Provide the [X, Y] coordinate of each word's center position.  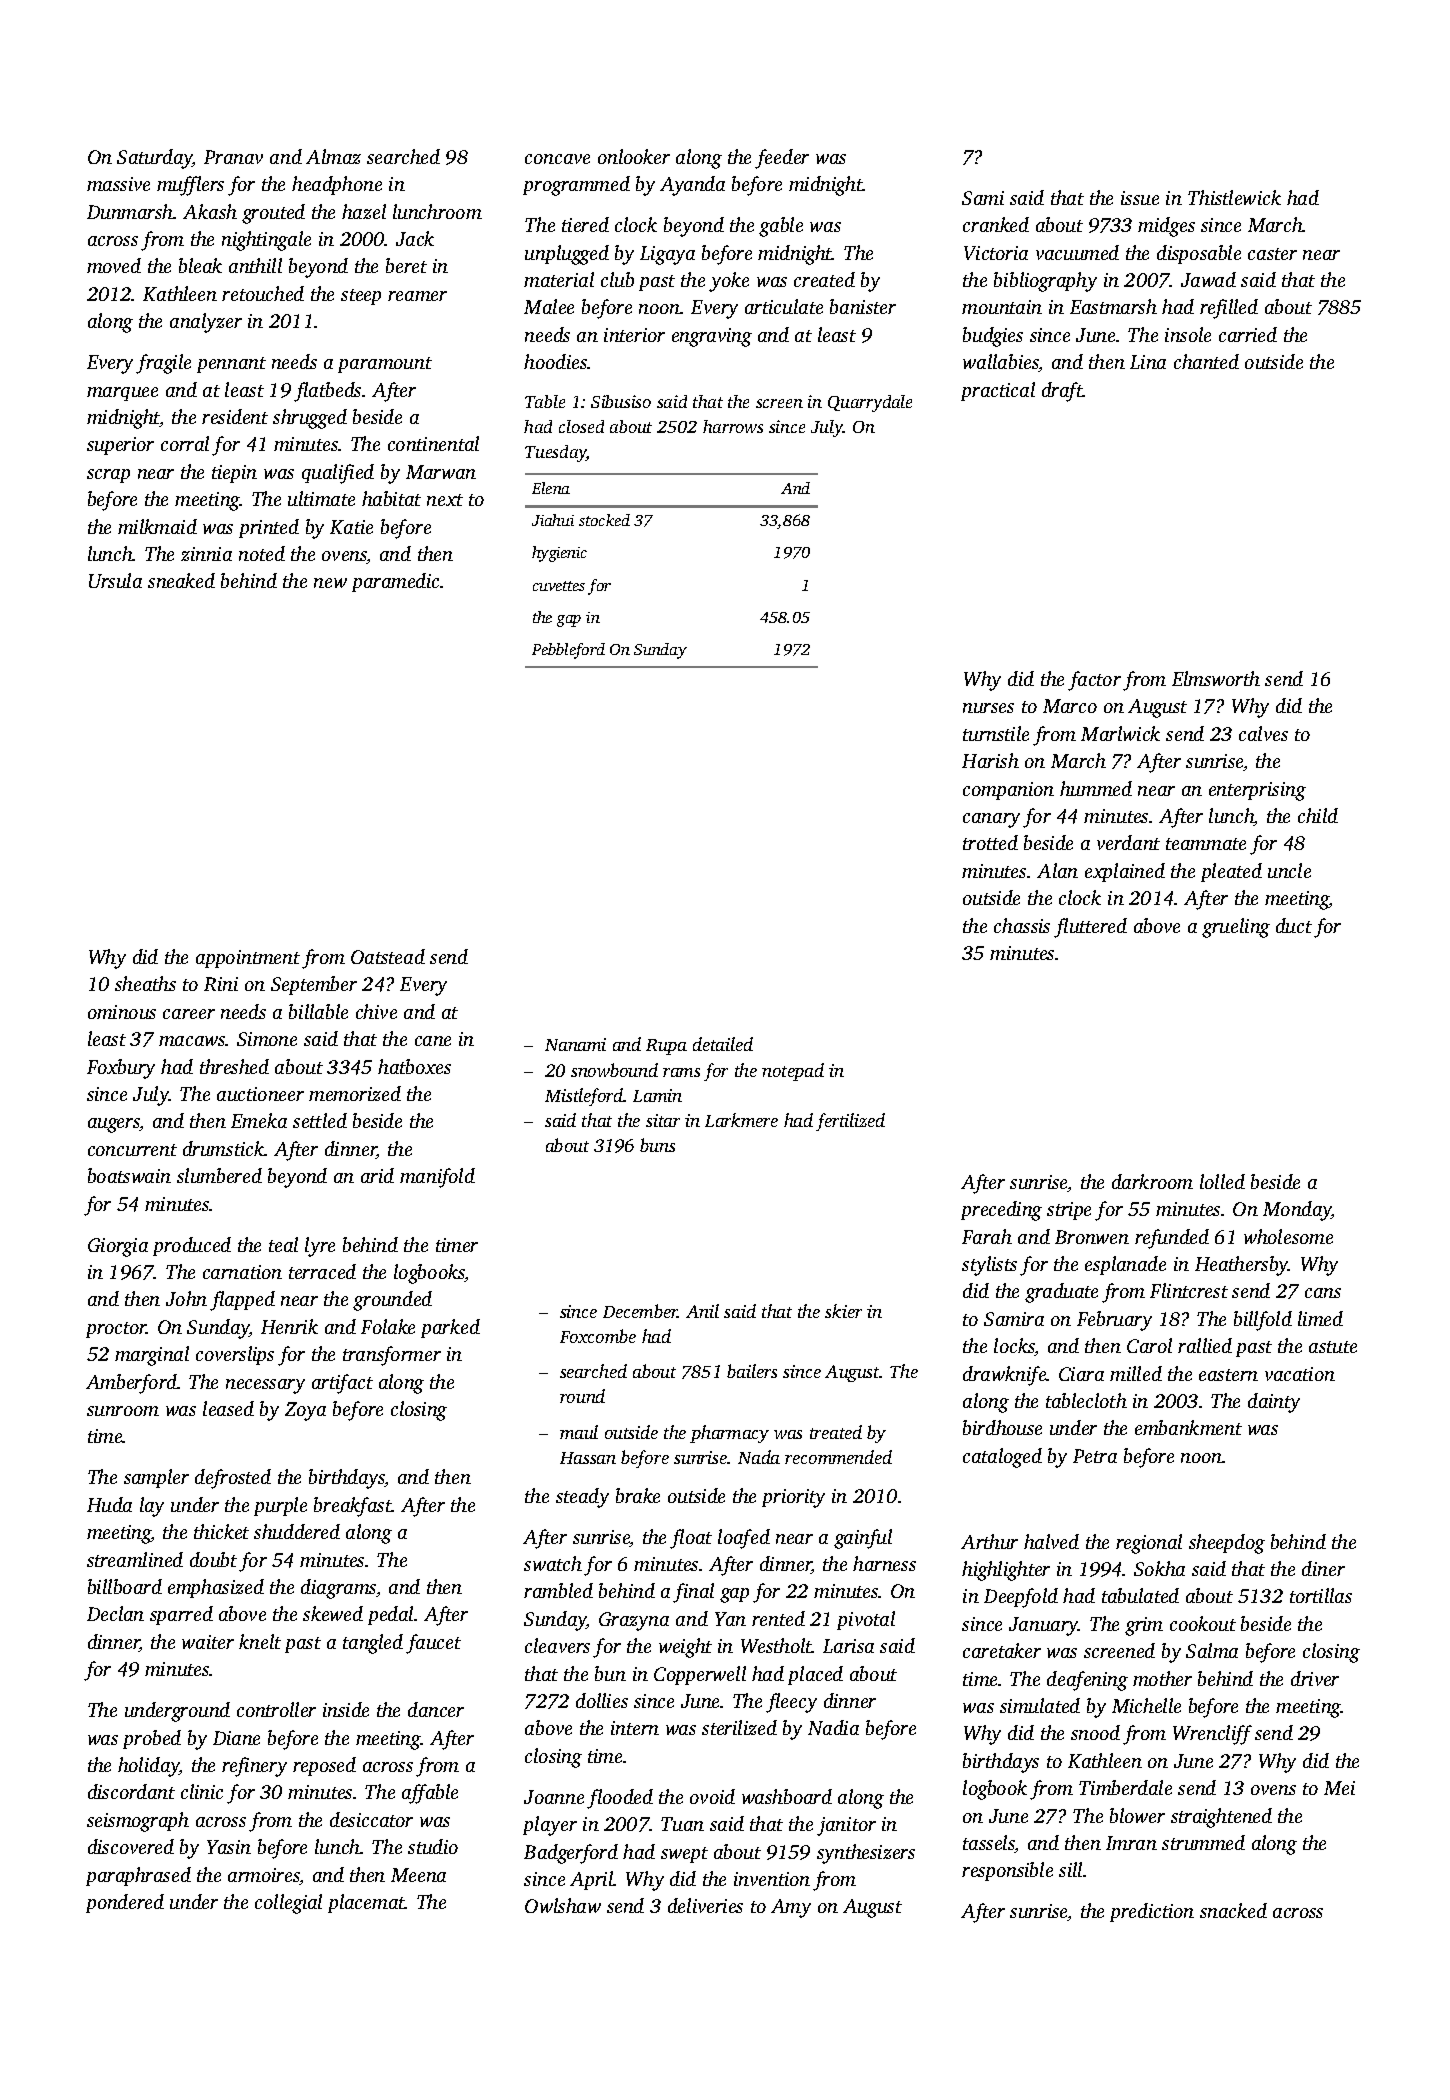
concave [557, 159]
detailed [723, 1044]
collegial [288, 1904]
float [691, 1539]
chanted [1206, 361]
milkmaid [157, 526]
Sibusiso [621, 401]
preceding [1001, 1211]
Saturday [155, 159]
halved [1051, 1541]
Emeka [259, 1120]
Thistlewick [1234, 197]
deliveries [705, 1905]
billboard [125, 1586]
